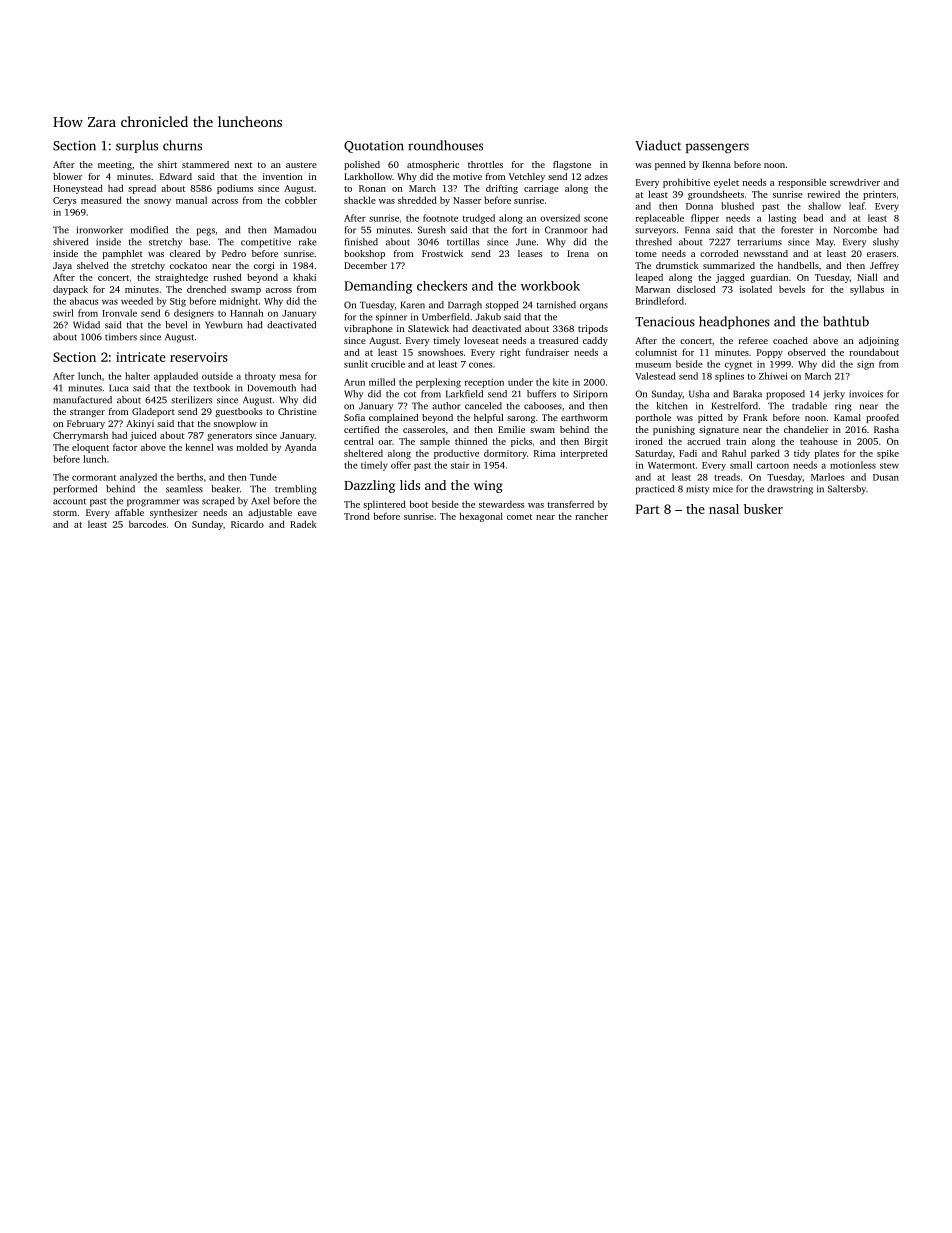 The image size is (952, 1233). Describe the element at coordinates (479, 219) in the screenshot. I see `trudged` at that location.
